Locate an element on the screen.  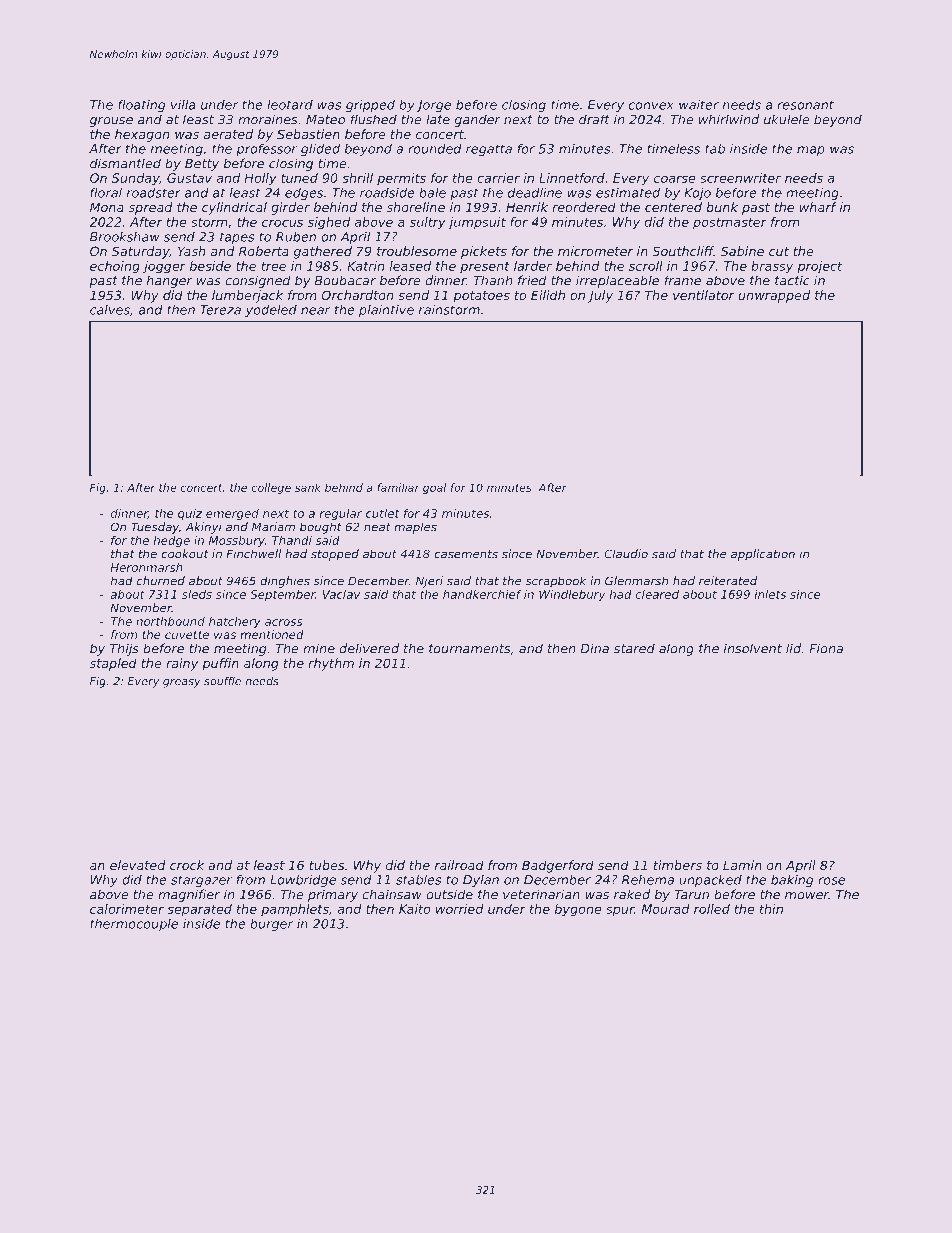
draft is located at coordinates (594, 119).
